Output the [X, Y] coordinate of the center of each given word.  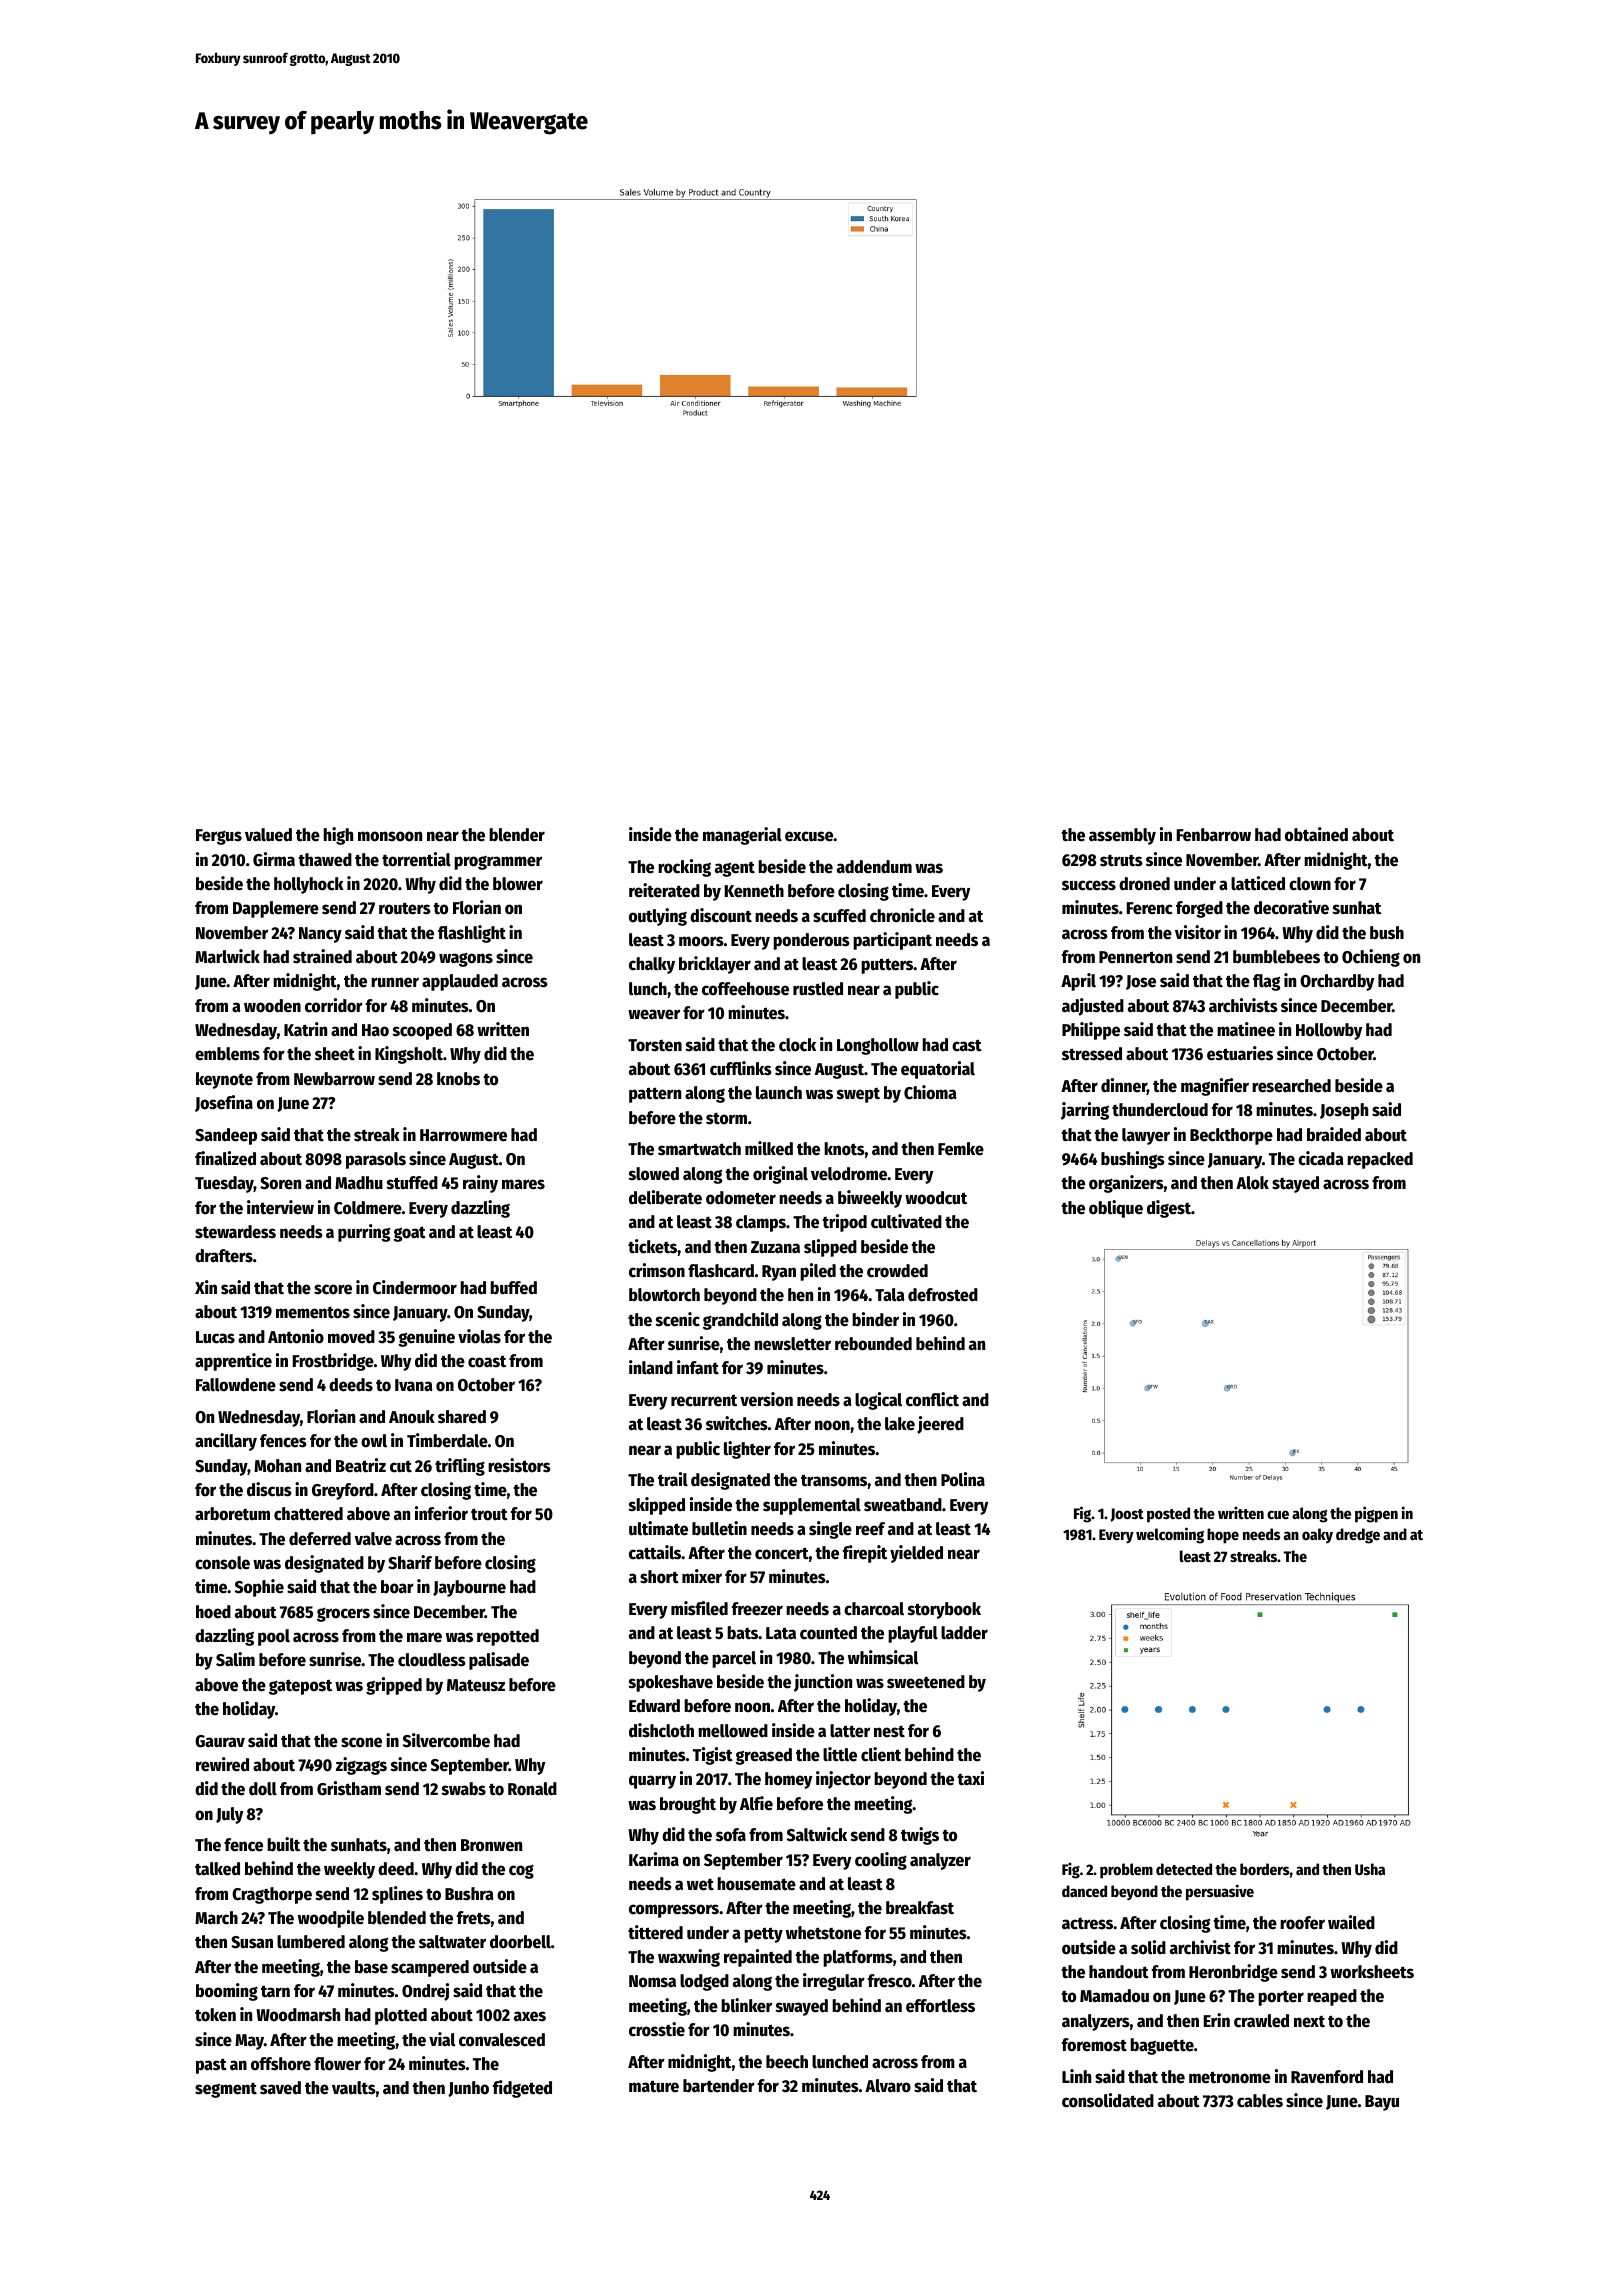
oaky [1317, 1536]
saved [280, 2088]
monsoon [390, 836]
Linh [1076, 2076]
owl [374, 1441]
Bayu [1382, 2103]
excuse [809, 836]
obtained [1316, 834]
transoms [834, 1480]
